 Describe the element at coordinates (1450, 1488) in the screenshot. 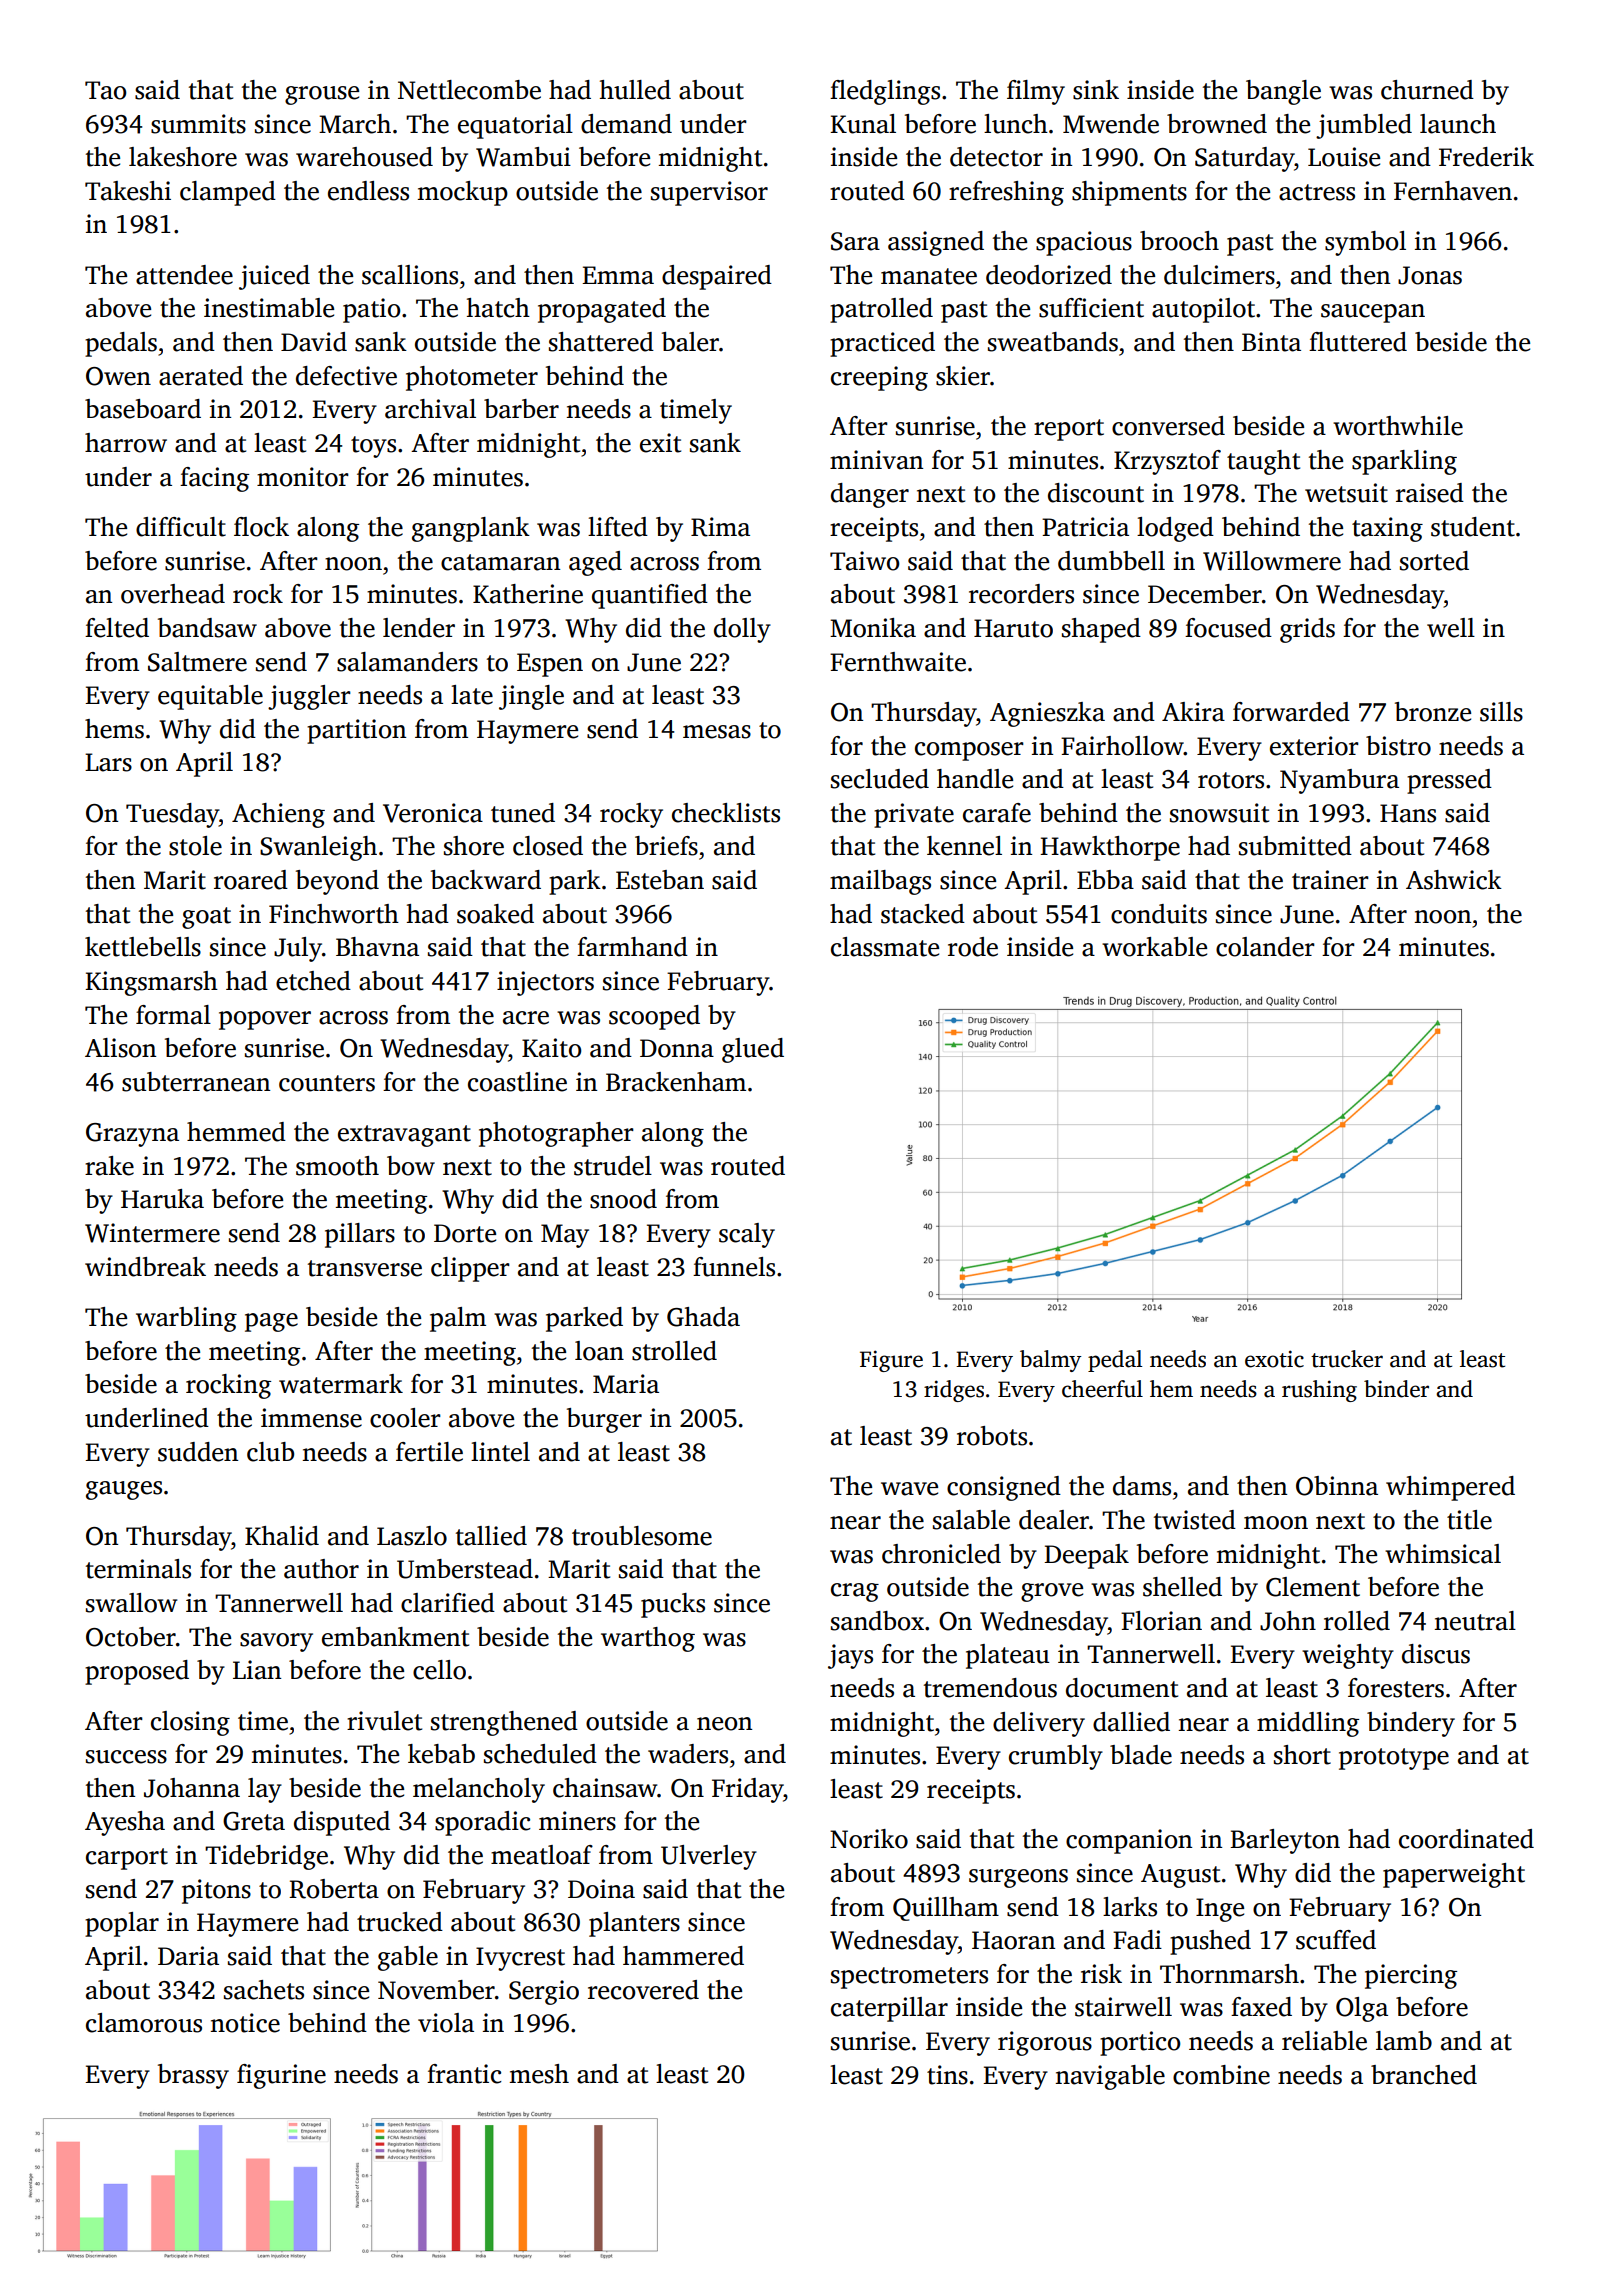

I see `whimpered` at that location.
